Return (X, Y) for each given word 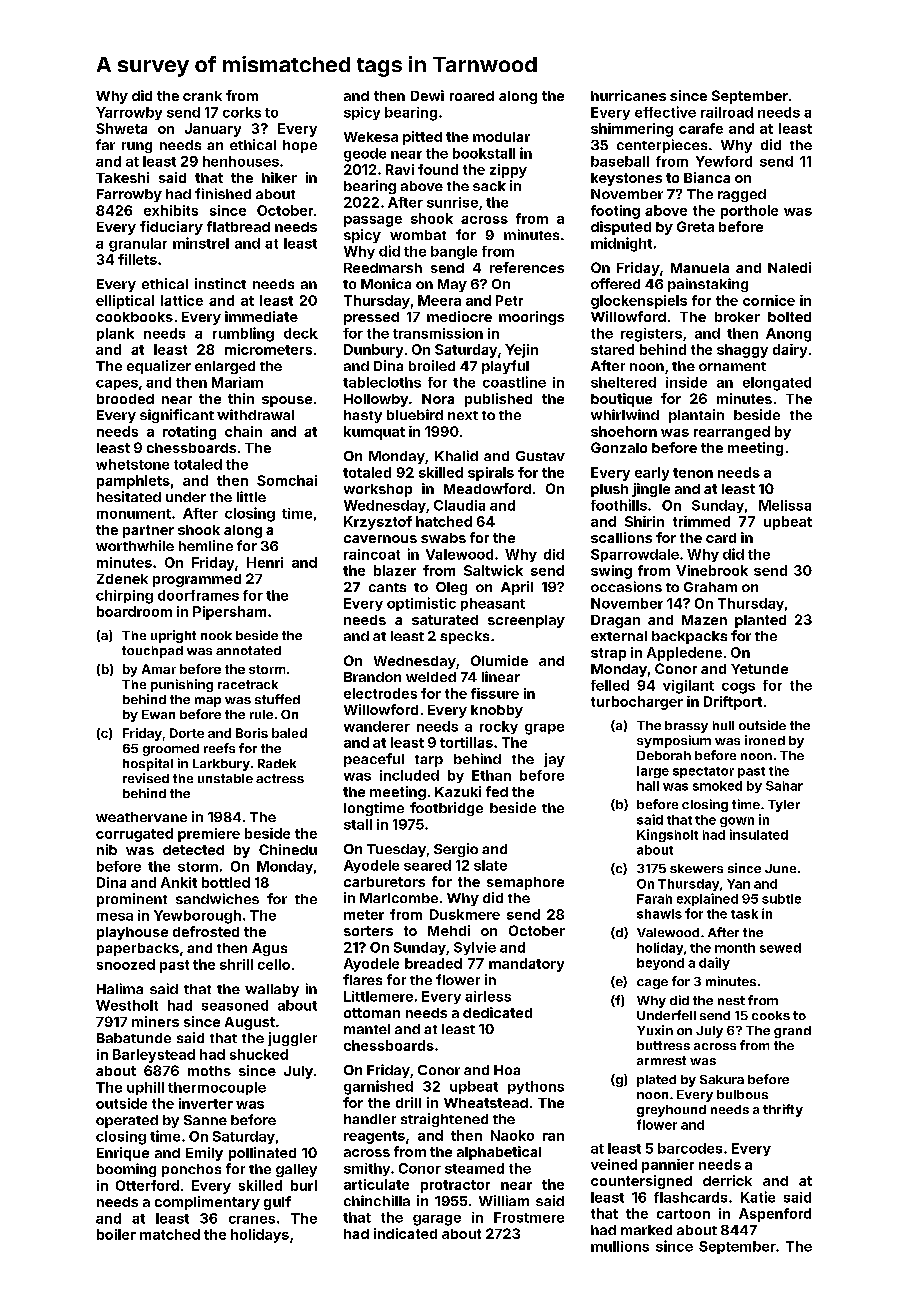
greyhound (671, 1111)
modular (501, 137)
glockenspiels (639, 302)
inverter (206, 1103)
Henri (265, 562)
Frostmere (529, 1217)
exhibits (171, 210)
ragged (742, 195)
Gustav (540, 456)
